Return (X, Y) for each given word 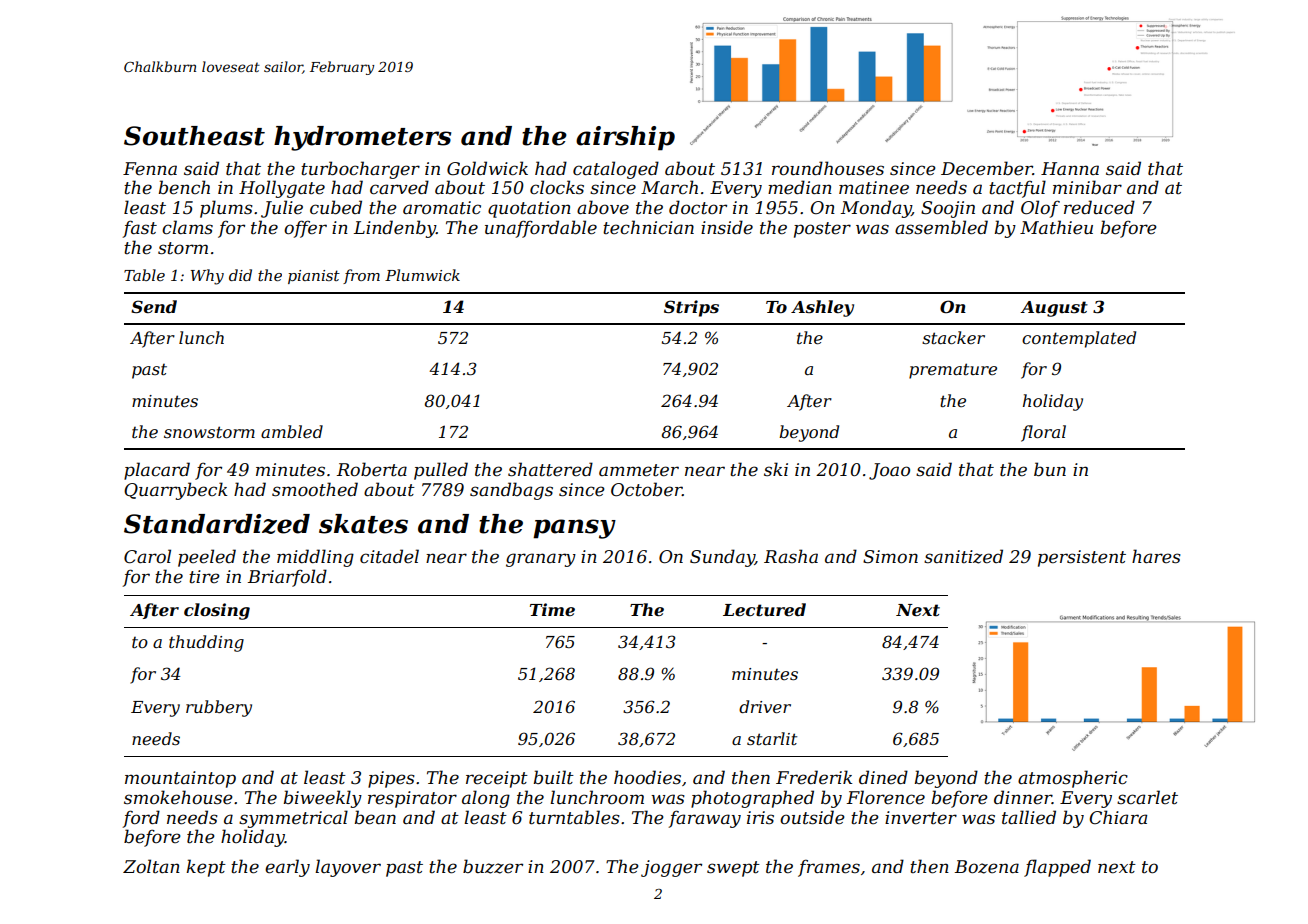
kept (206, 868)
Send (154, 306)
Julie (282, 209)
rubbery (219, 708)
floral (1043, 433)
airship (625, 138)
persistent (1082, 558)
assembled (941, 227)
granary (541, 560)
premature (953, 371)
